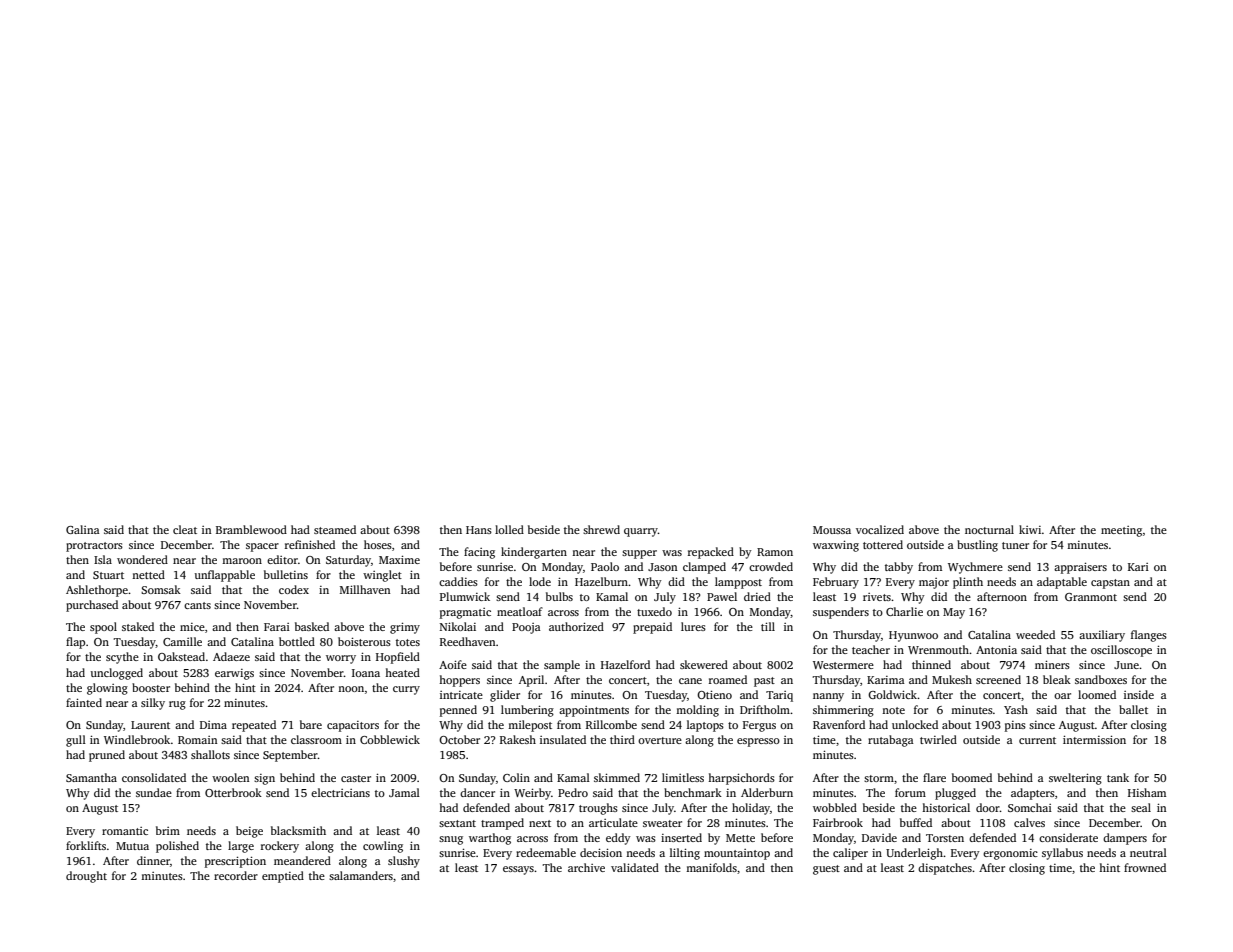 The width and height of the document is (1233, 952). Describe the element at coordinates (280, 847) in the document. I see `rockery` at that location.
